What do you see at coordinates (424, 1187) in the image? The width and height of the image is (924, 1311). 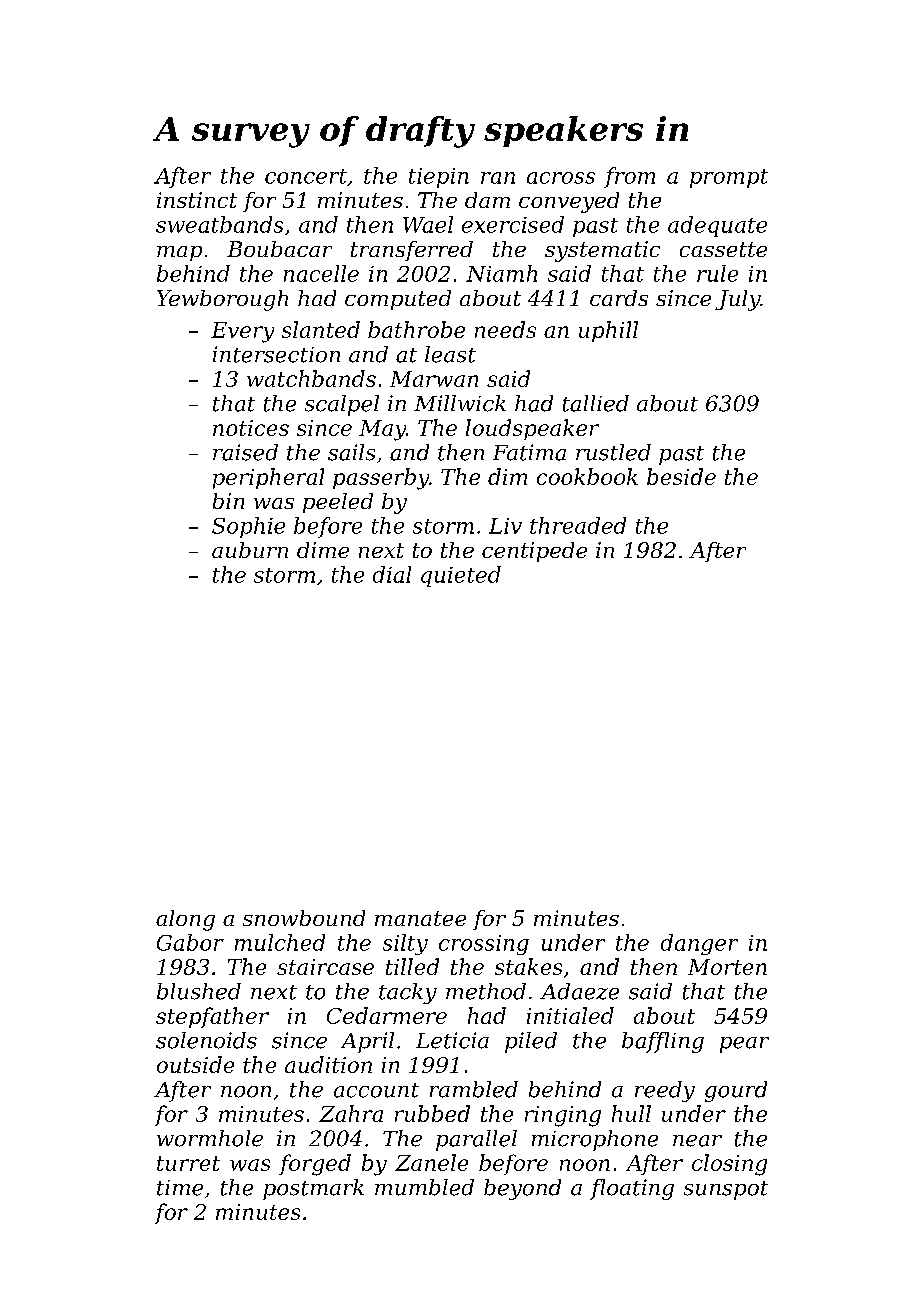 I see `mumbled` at bounding box center [424, 1187].
